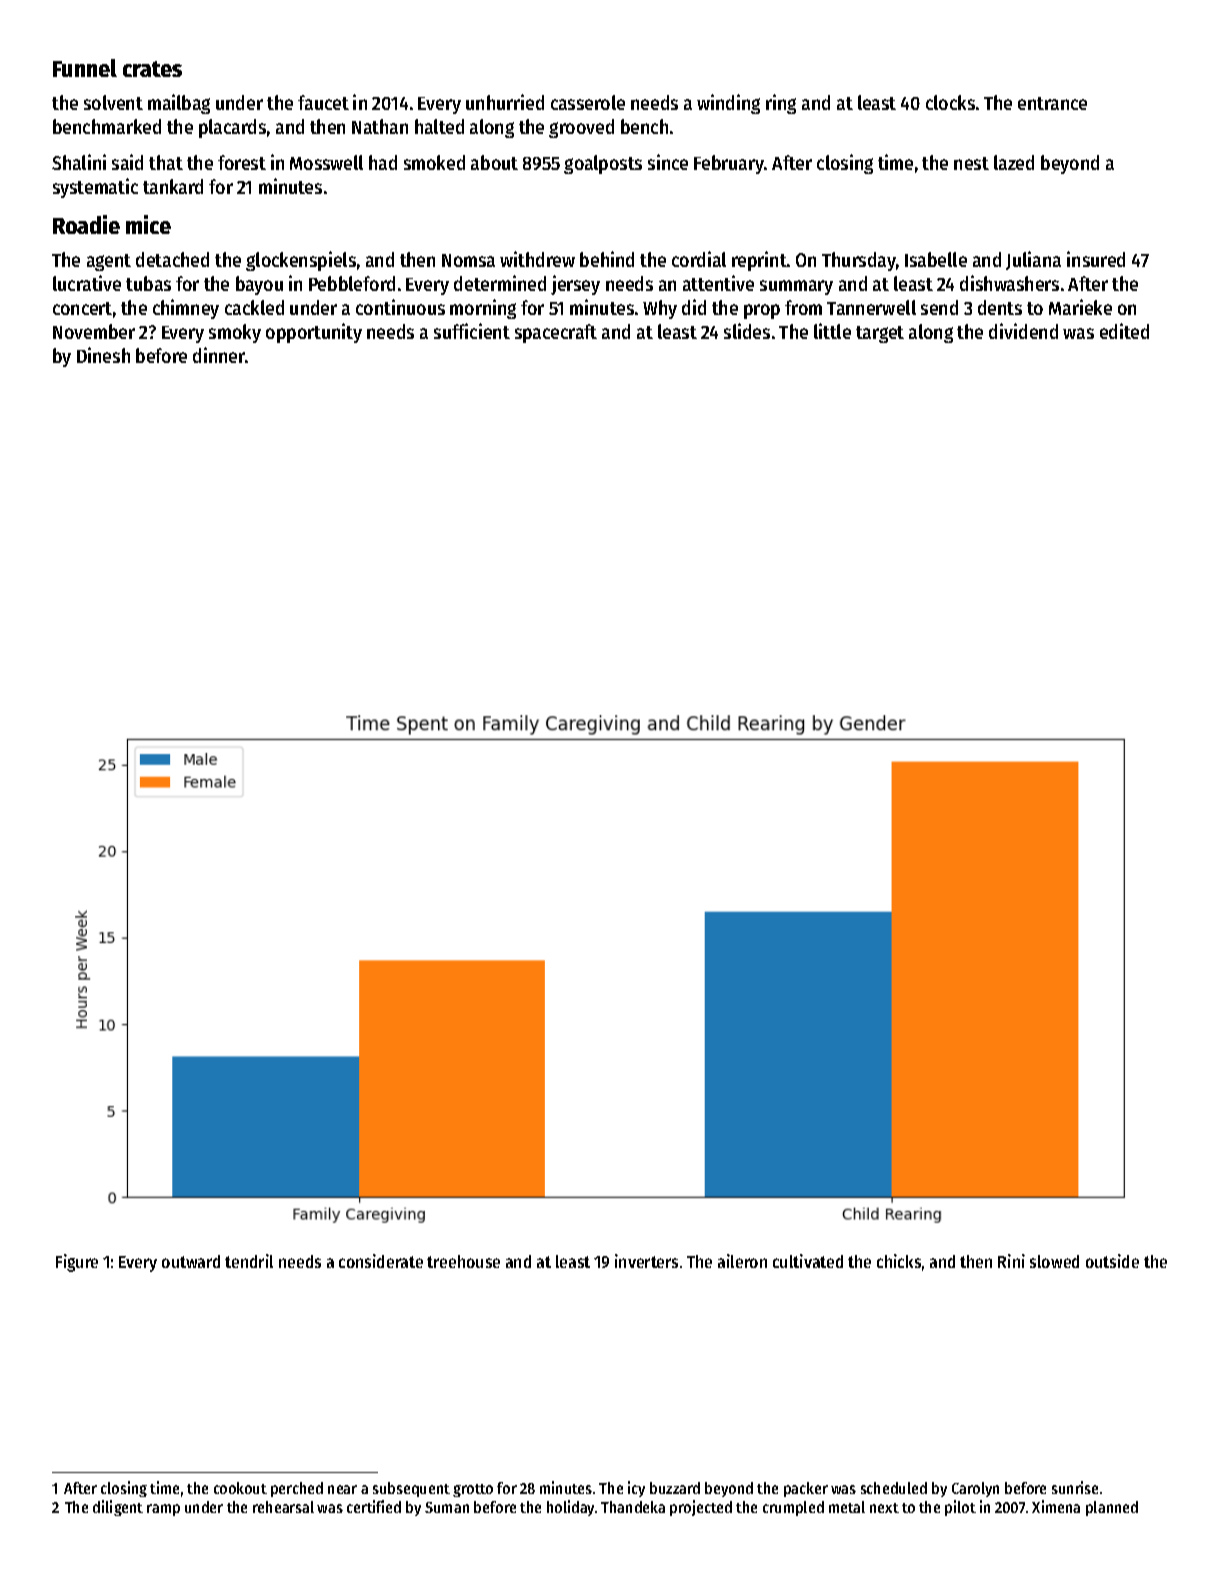 Image resolution: width=1224 pixels, height=1584 pixels. What do you see at coordinates (646, 1261) in the image?
I see `inverters` at bounding box center [646, 1261].
